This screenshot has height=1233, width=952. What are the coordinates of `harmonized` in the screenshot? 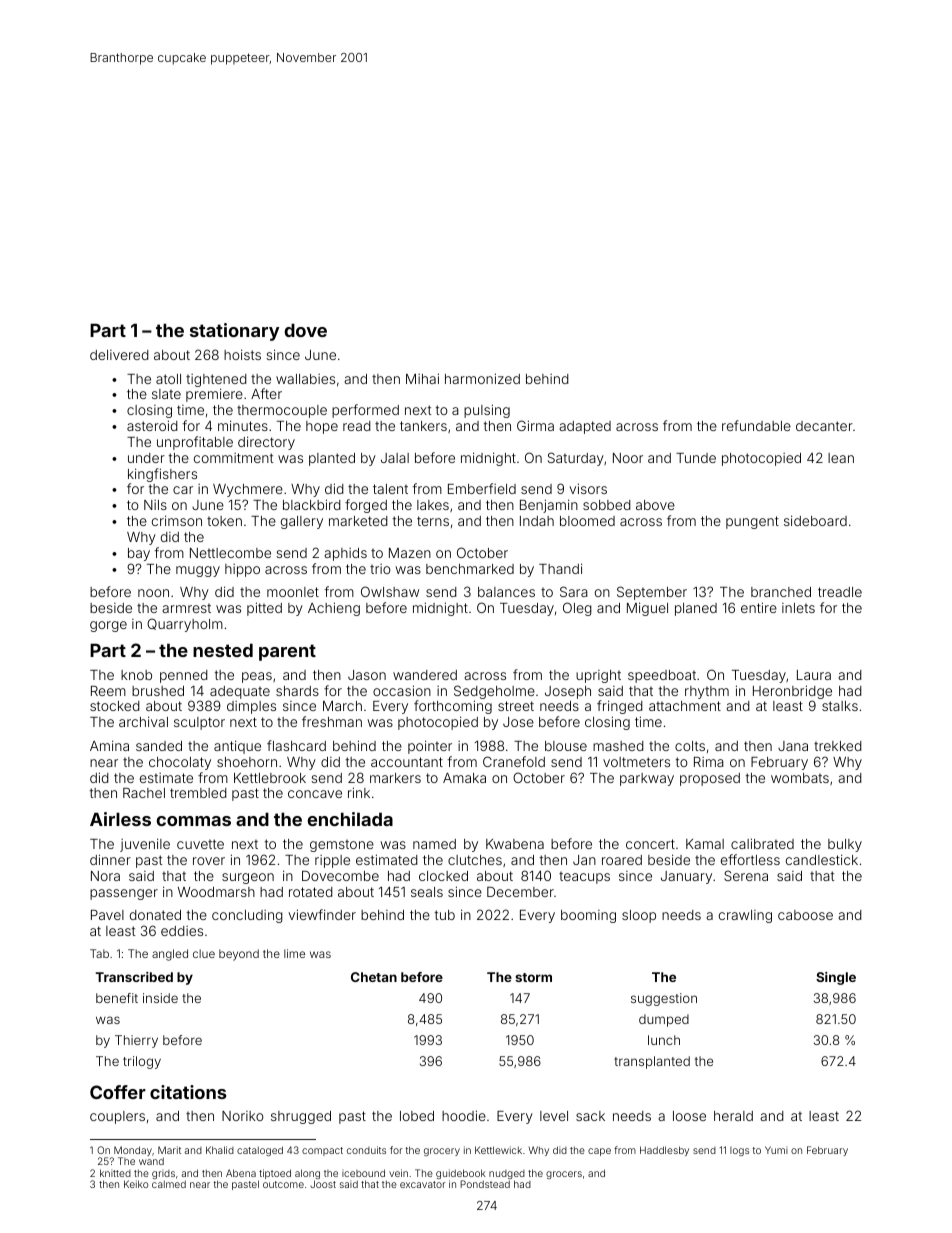 It's located at (482, 378).
